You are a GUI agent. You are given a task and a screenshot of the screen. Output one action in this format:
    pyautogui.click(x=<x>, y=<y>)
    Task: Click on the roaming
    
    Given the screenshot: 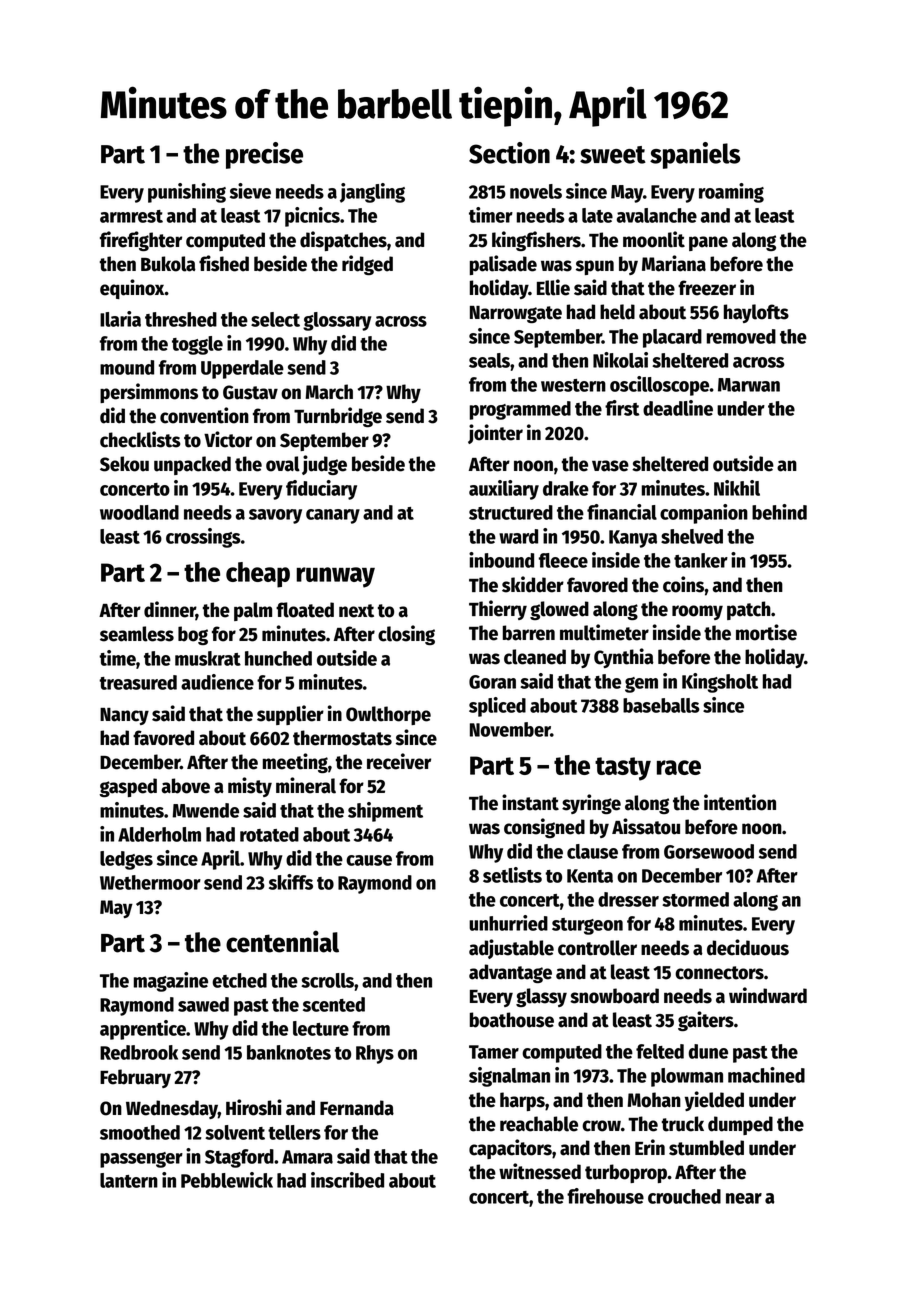 What is the action you would take?
    pyautogui.click(x=731, y=193)
